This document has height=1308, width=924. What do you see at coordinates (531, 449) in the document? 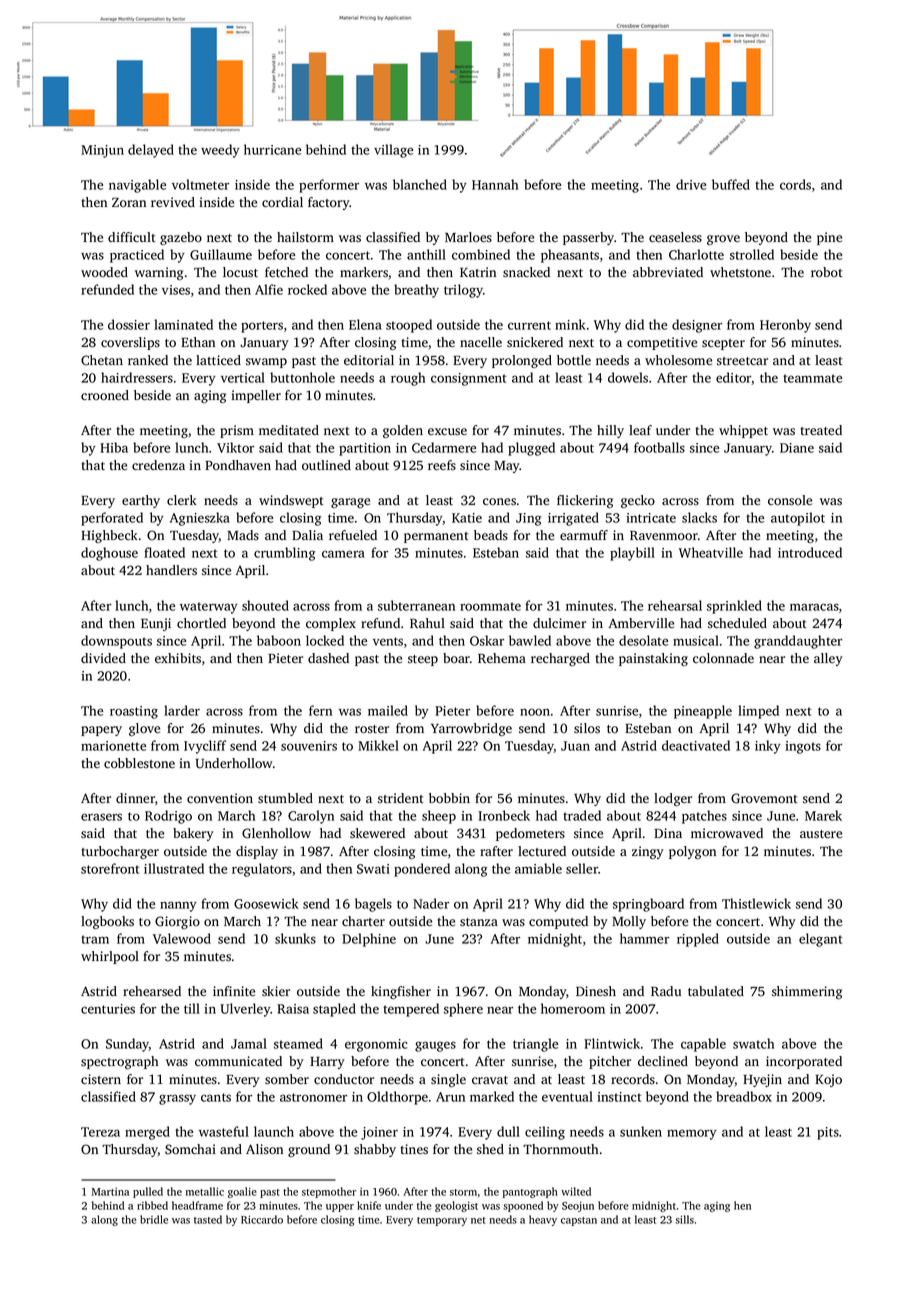
I see `plugged` at bounding box center [531, 449].
